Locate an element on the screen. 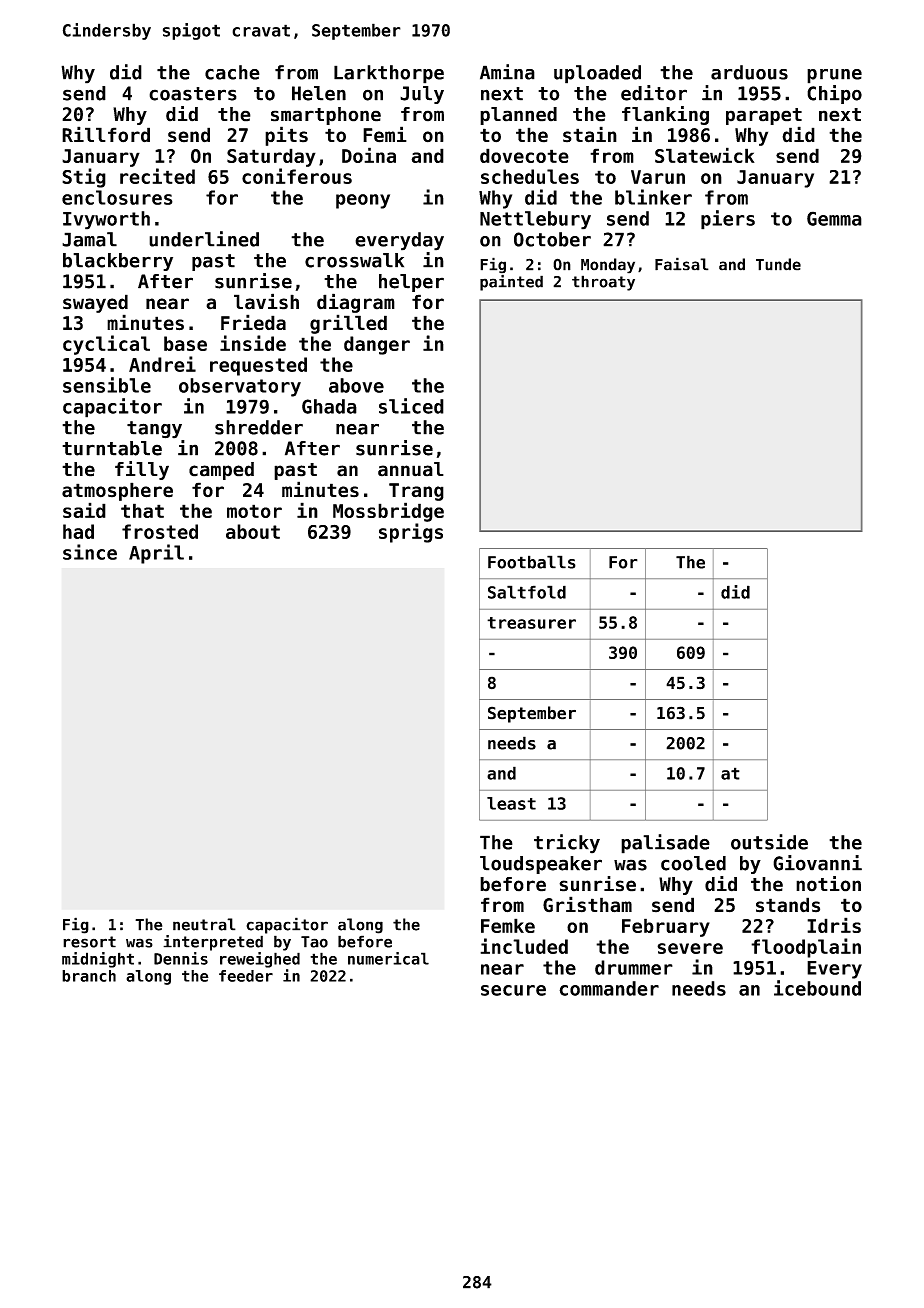  coasters is located at coordinates (193, 94).
